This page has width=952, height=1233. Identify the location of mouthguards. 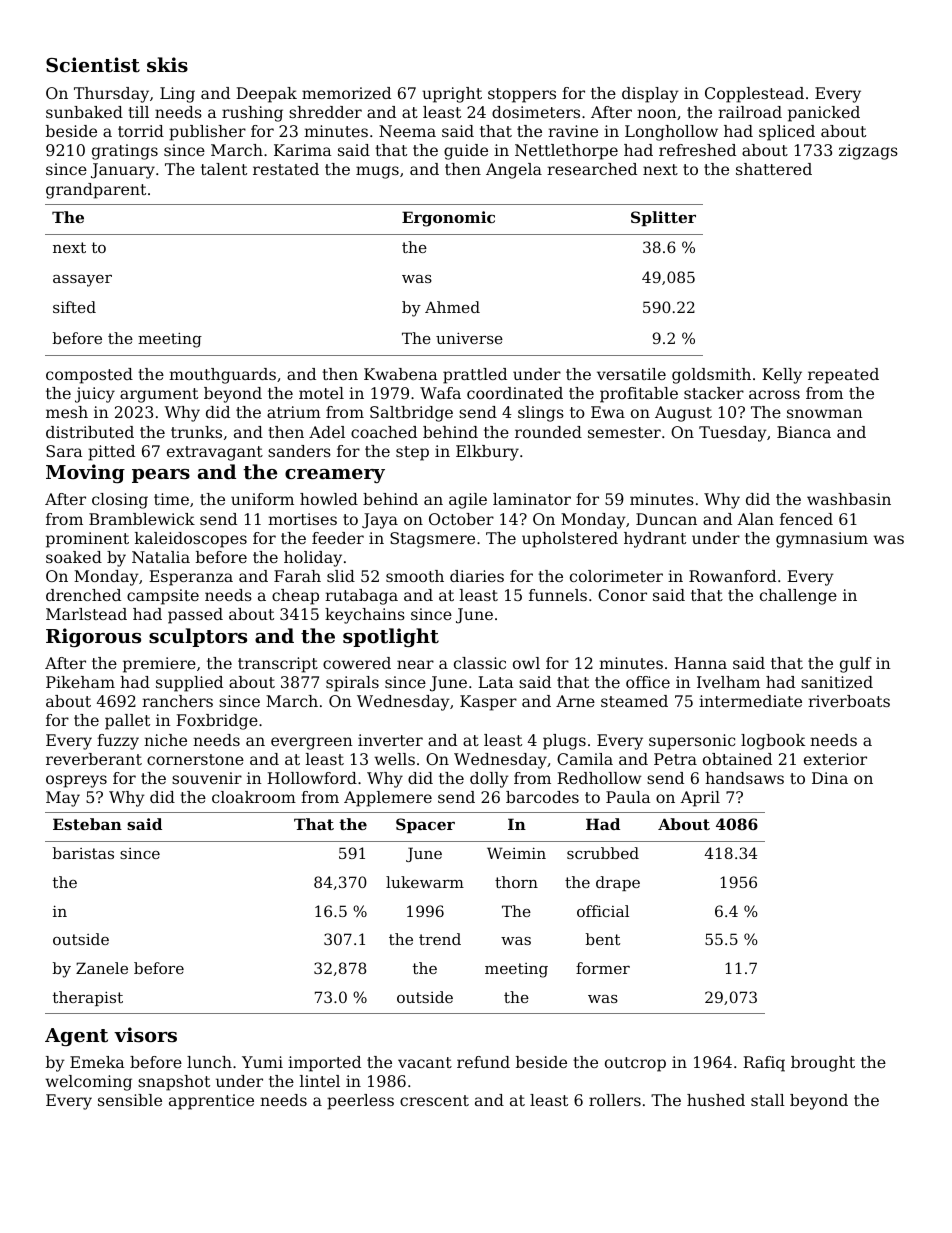
(222, 376).
